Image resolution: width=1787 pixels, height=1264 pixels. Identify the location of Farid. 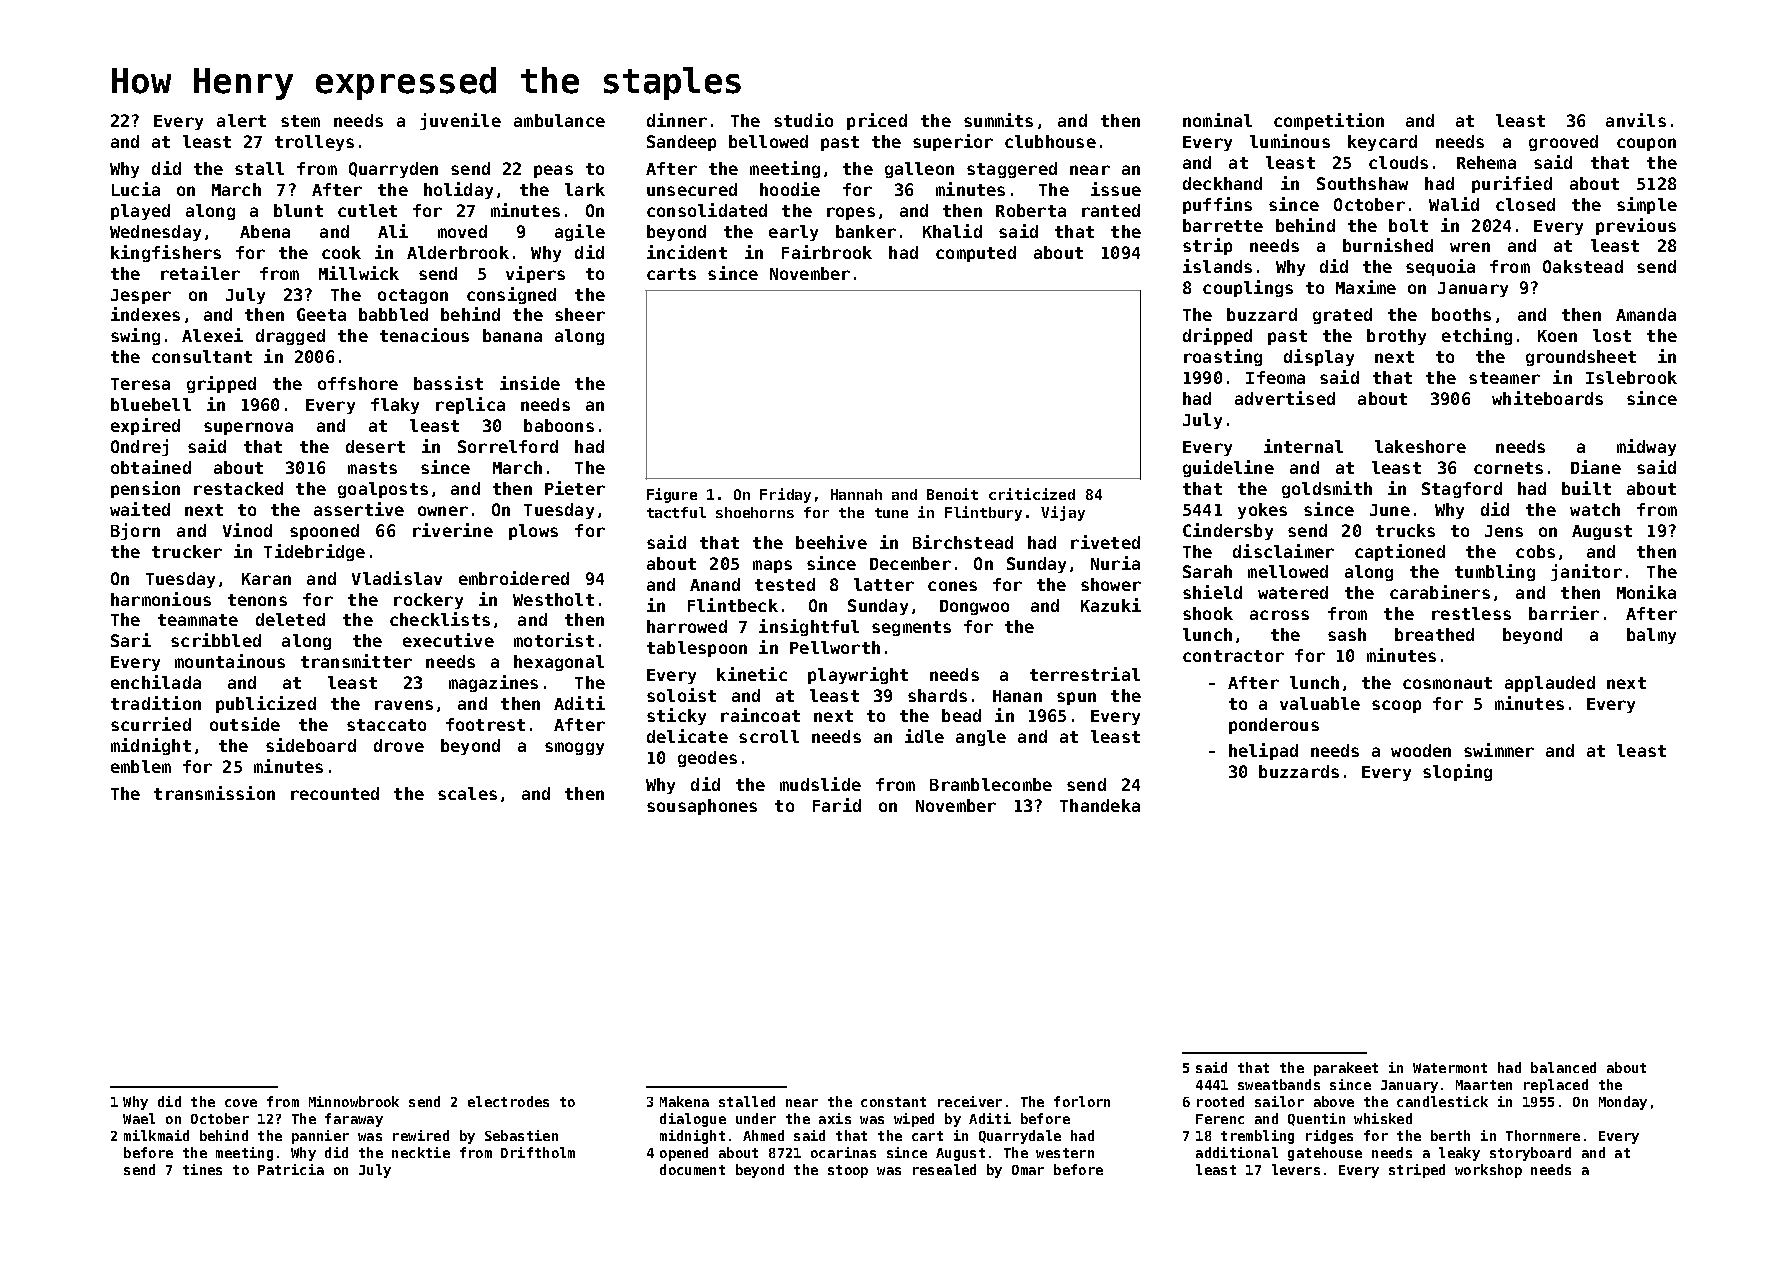
(837, 805).
